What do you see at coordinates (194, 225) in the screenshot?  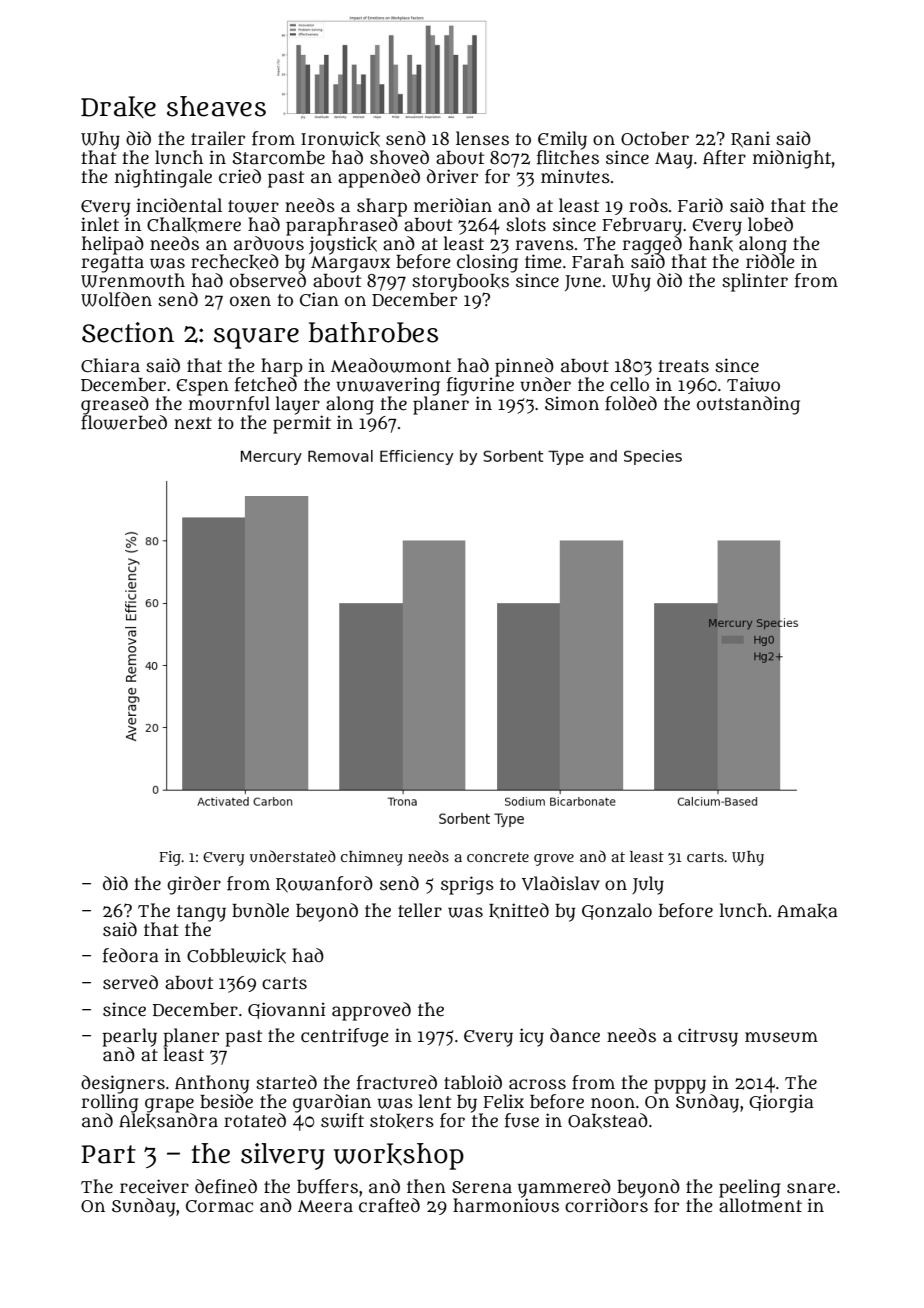 I see `Chalkmere` at bounding box center [194, 225].
